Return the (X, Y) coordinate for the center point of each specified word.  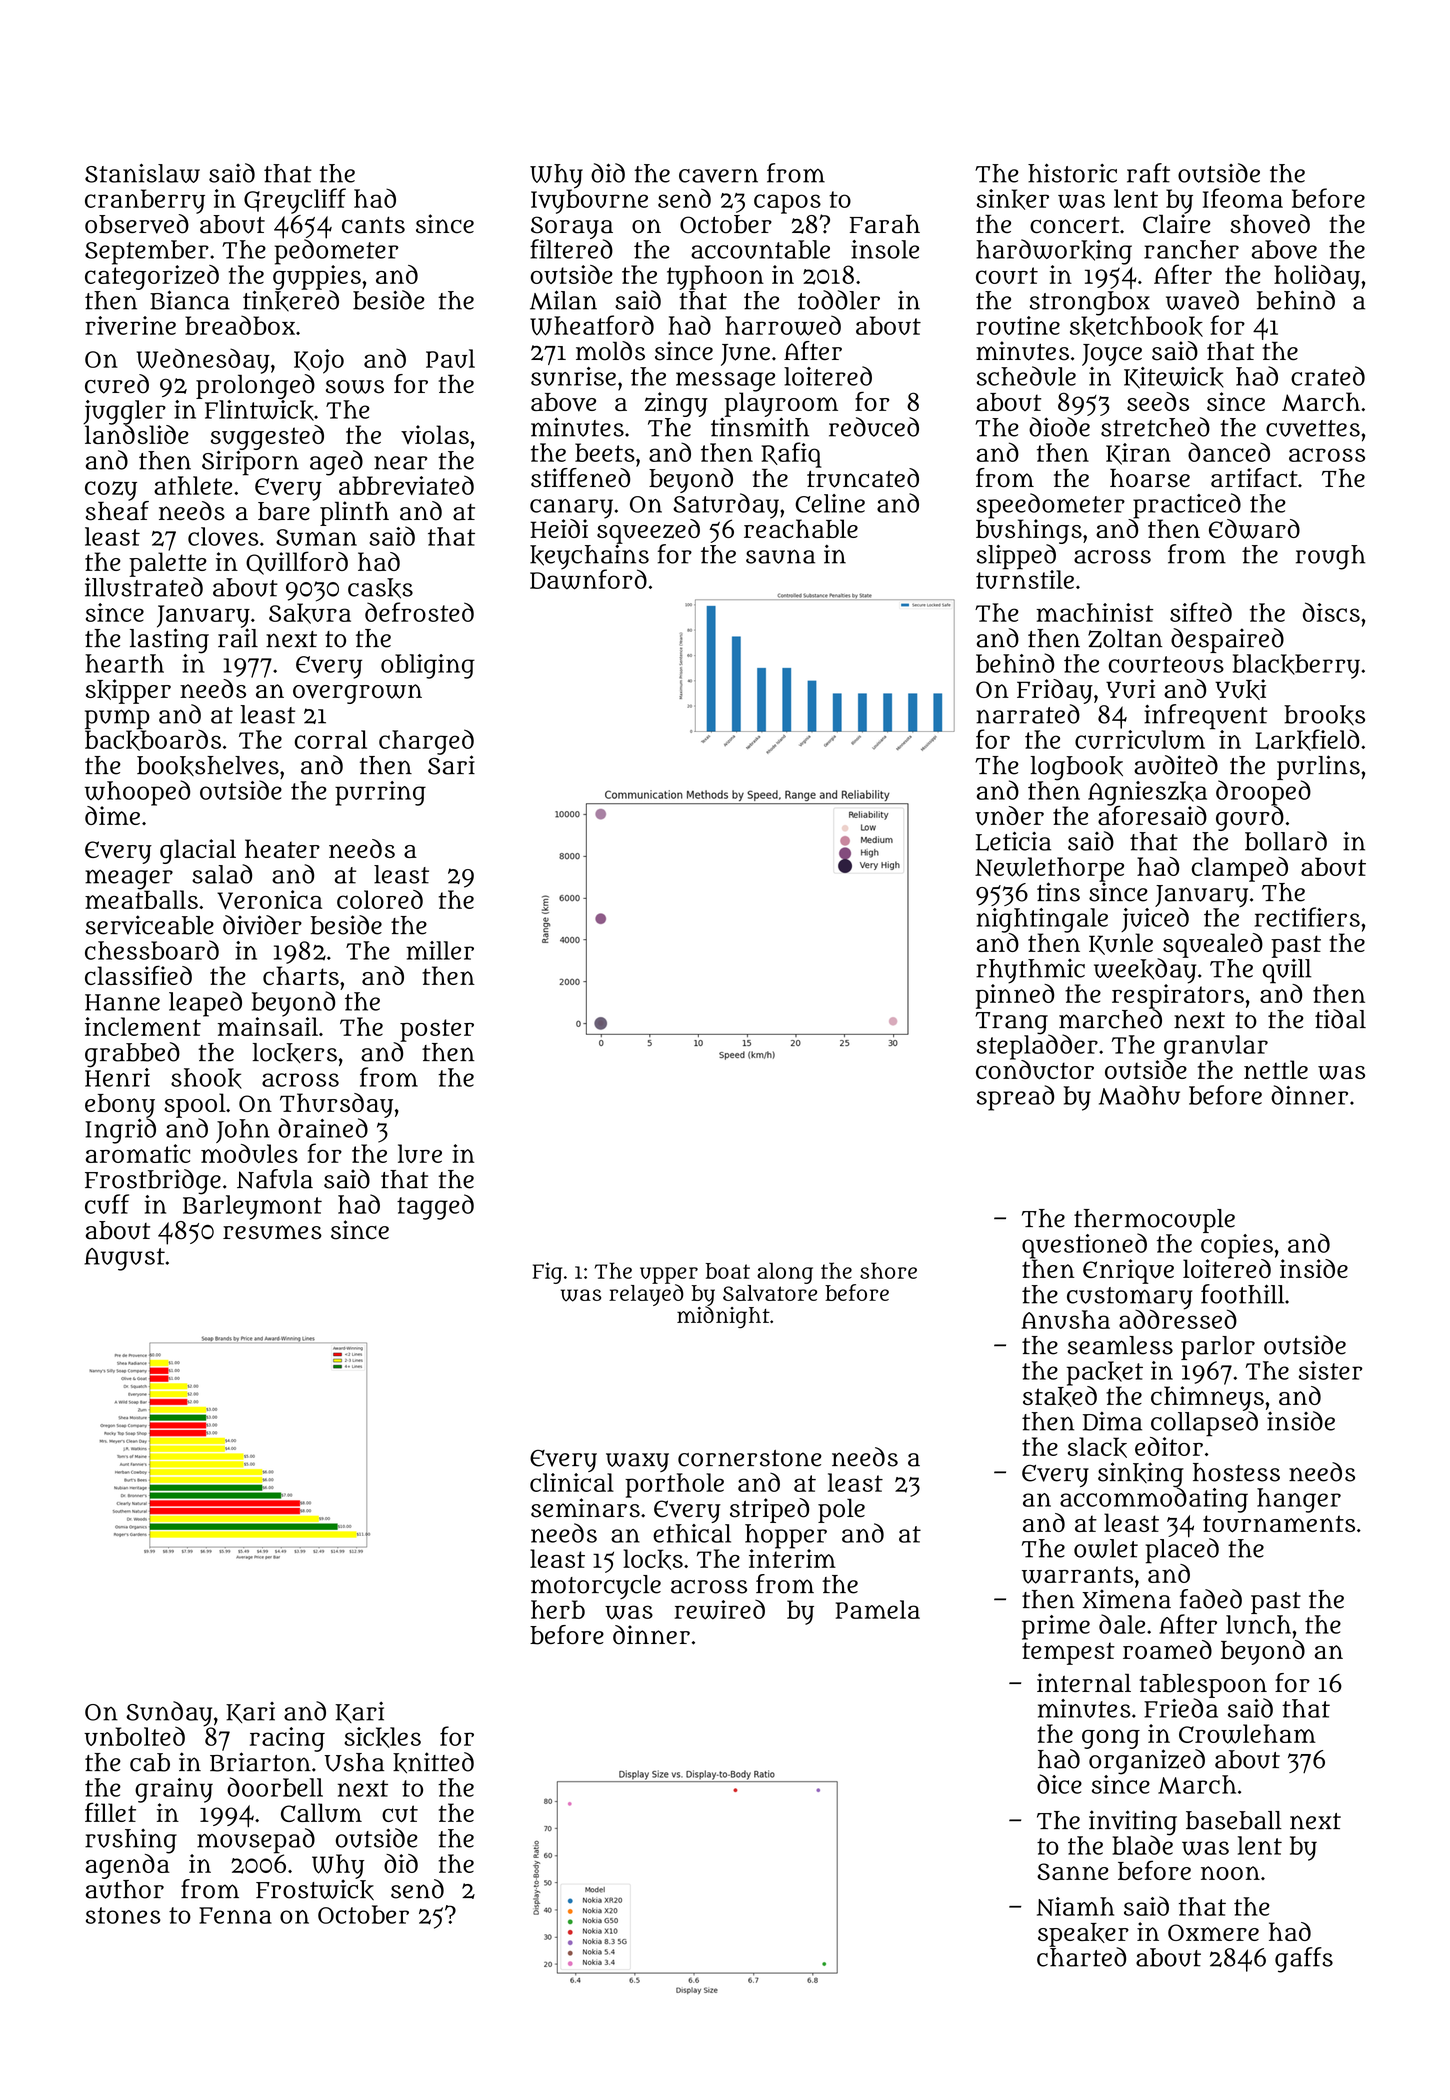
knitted (433, 1762)
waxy (637, 1462)
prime (1056, 1627)
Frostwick (315, 1889)
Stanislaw (142, 173)
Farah (885, 224)
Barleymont (252, 1207)
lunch (1258, 1624)
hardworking (1054, 252)
